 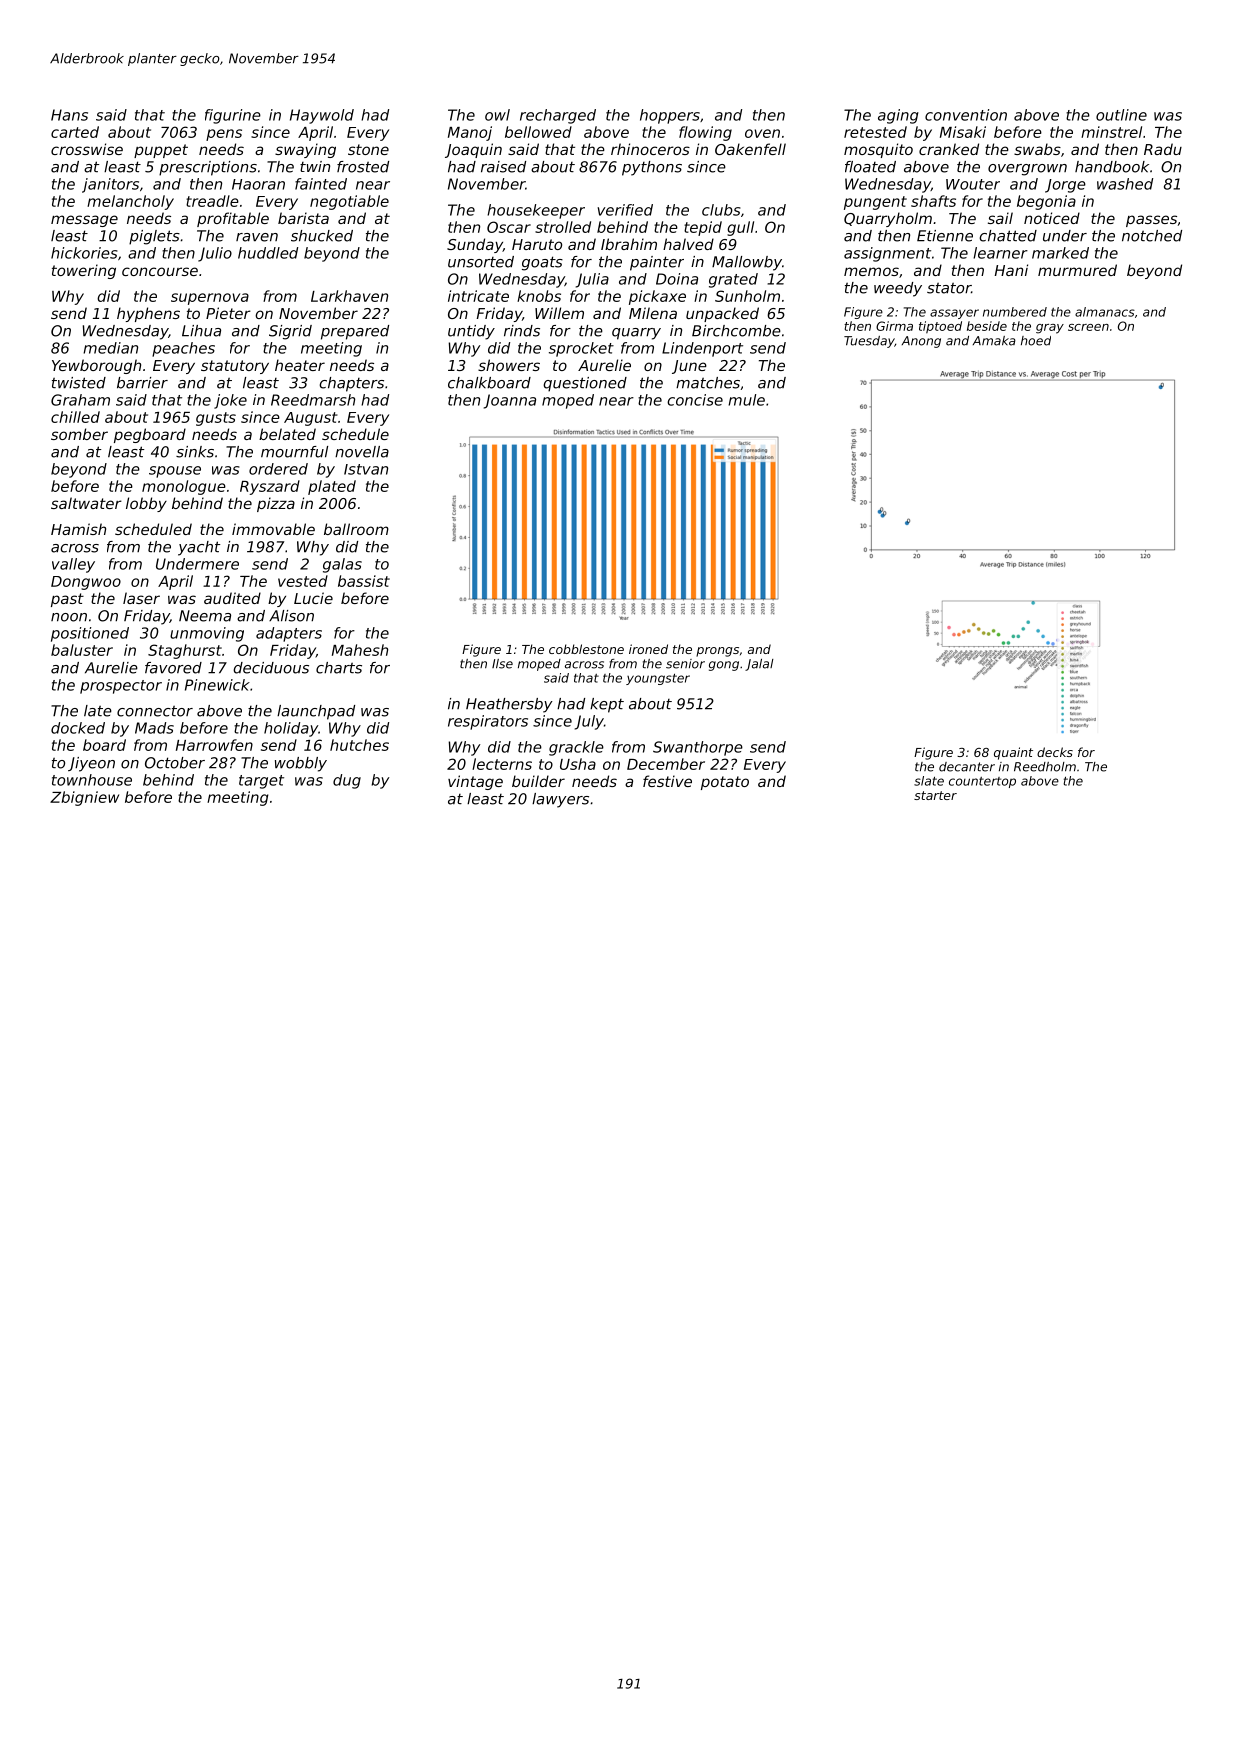 What do you see at coordinates (725, 783) in the page?
I see `potato` at bounding box center [725, 783].
